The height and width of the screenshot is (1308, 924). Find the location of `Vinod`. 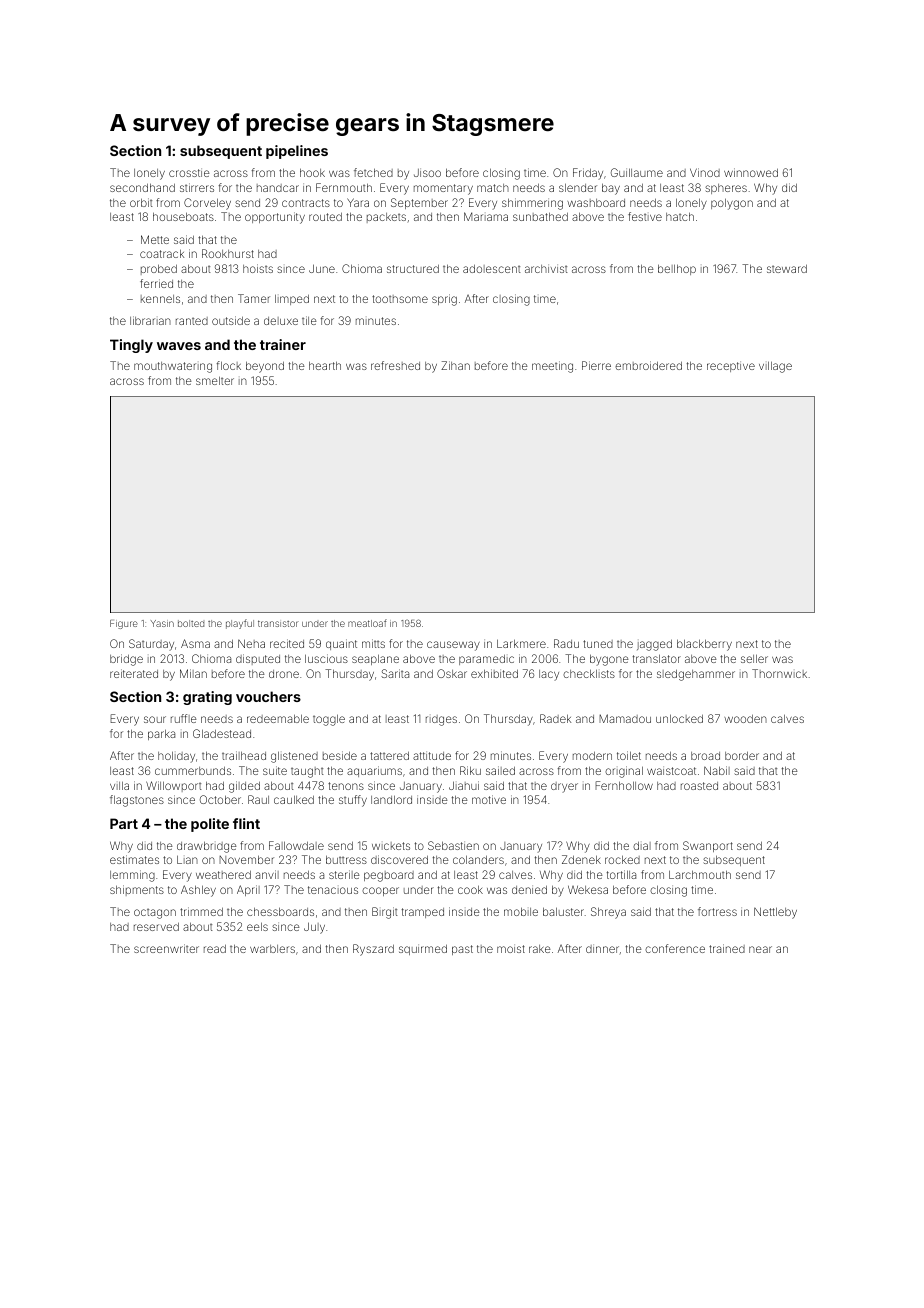

Vinod is located at coordinates (705, 172).
